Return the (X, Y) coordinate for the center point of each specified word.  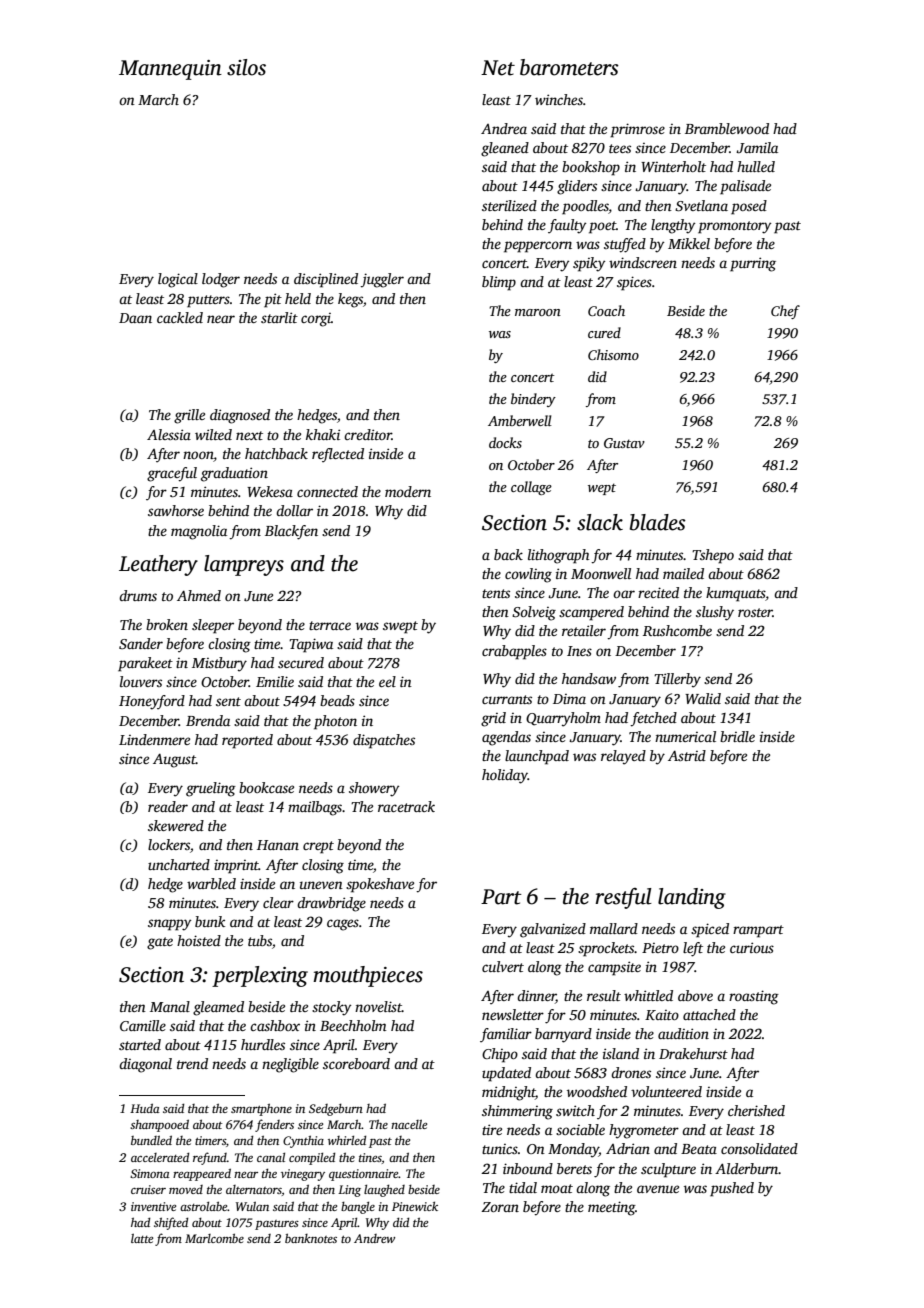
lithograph (558, 556)
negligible (290, 1065)
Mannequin (170, 70)
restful (623, 898)
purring (753, 264)
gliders (577, 187)
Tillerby (677, 680)
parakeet (145, 664)
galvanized (553, 930)
